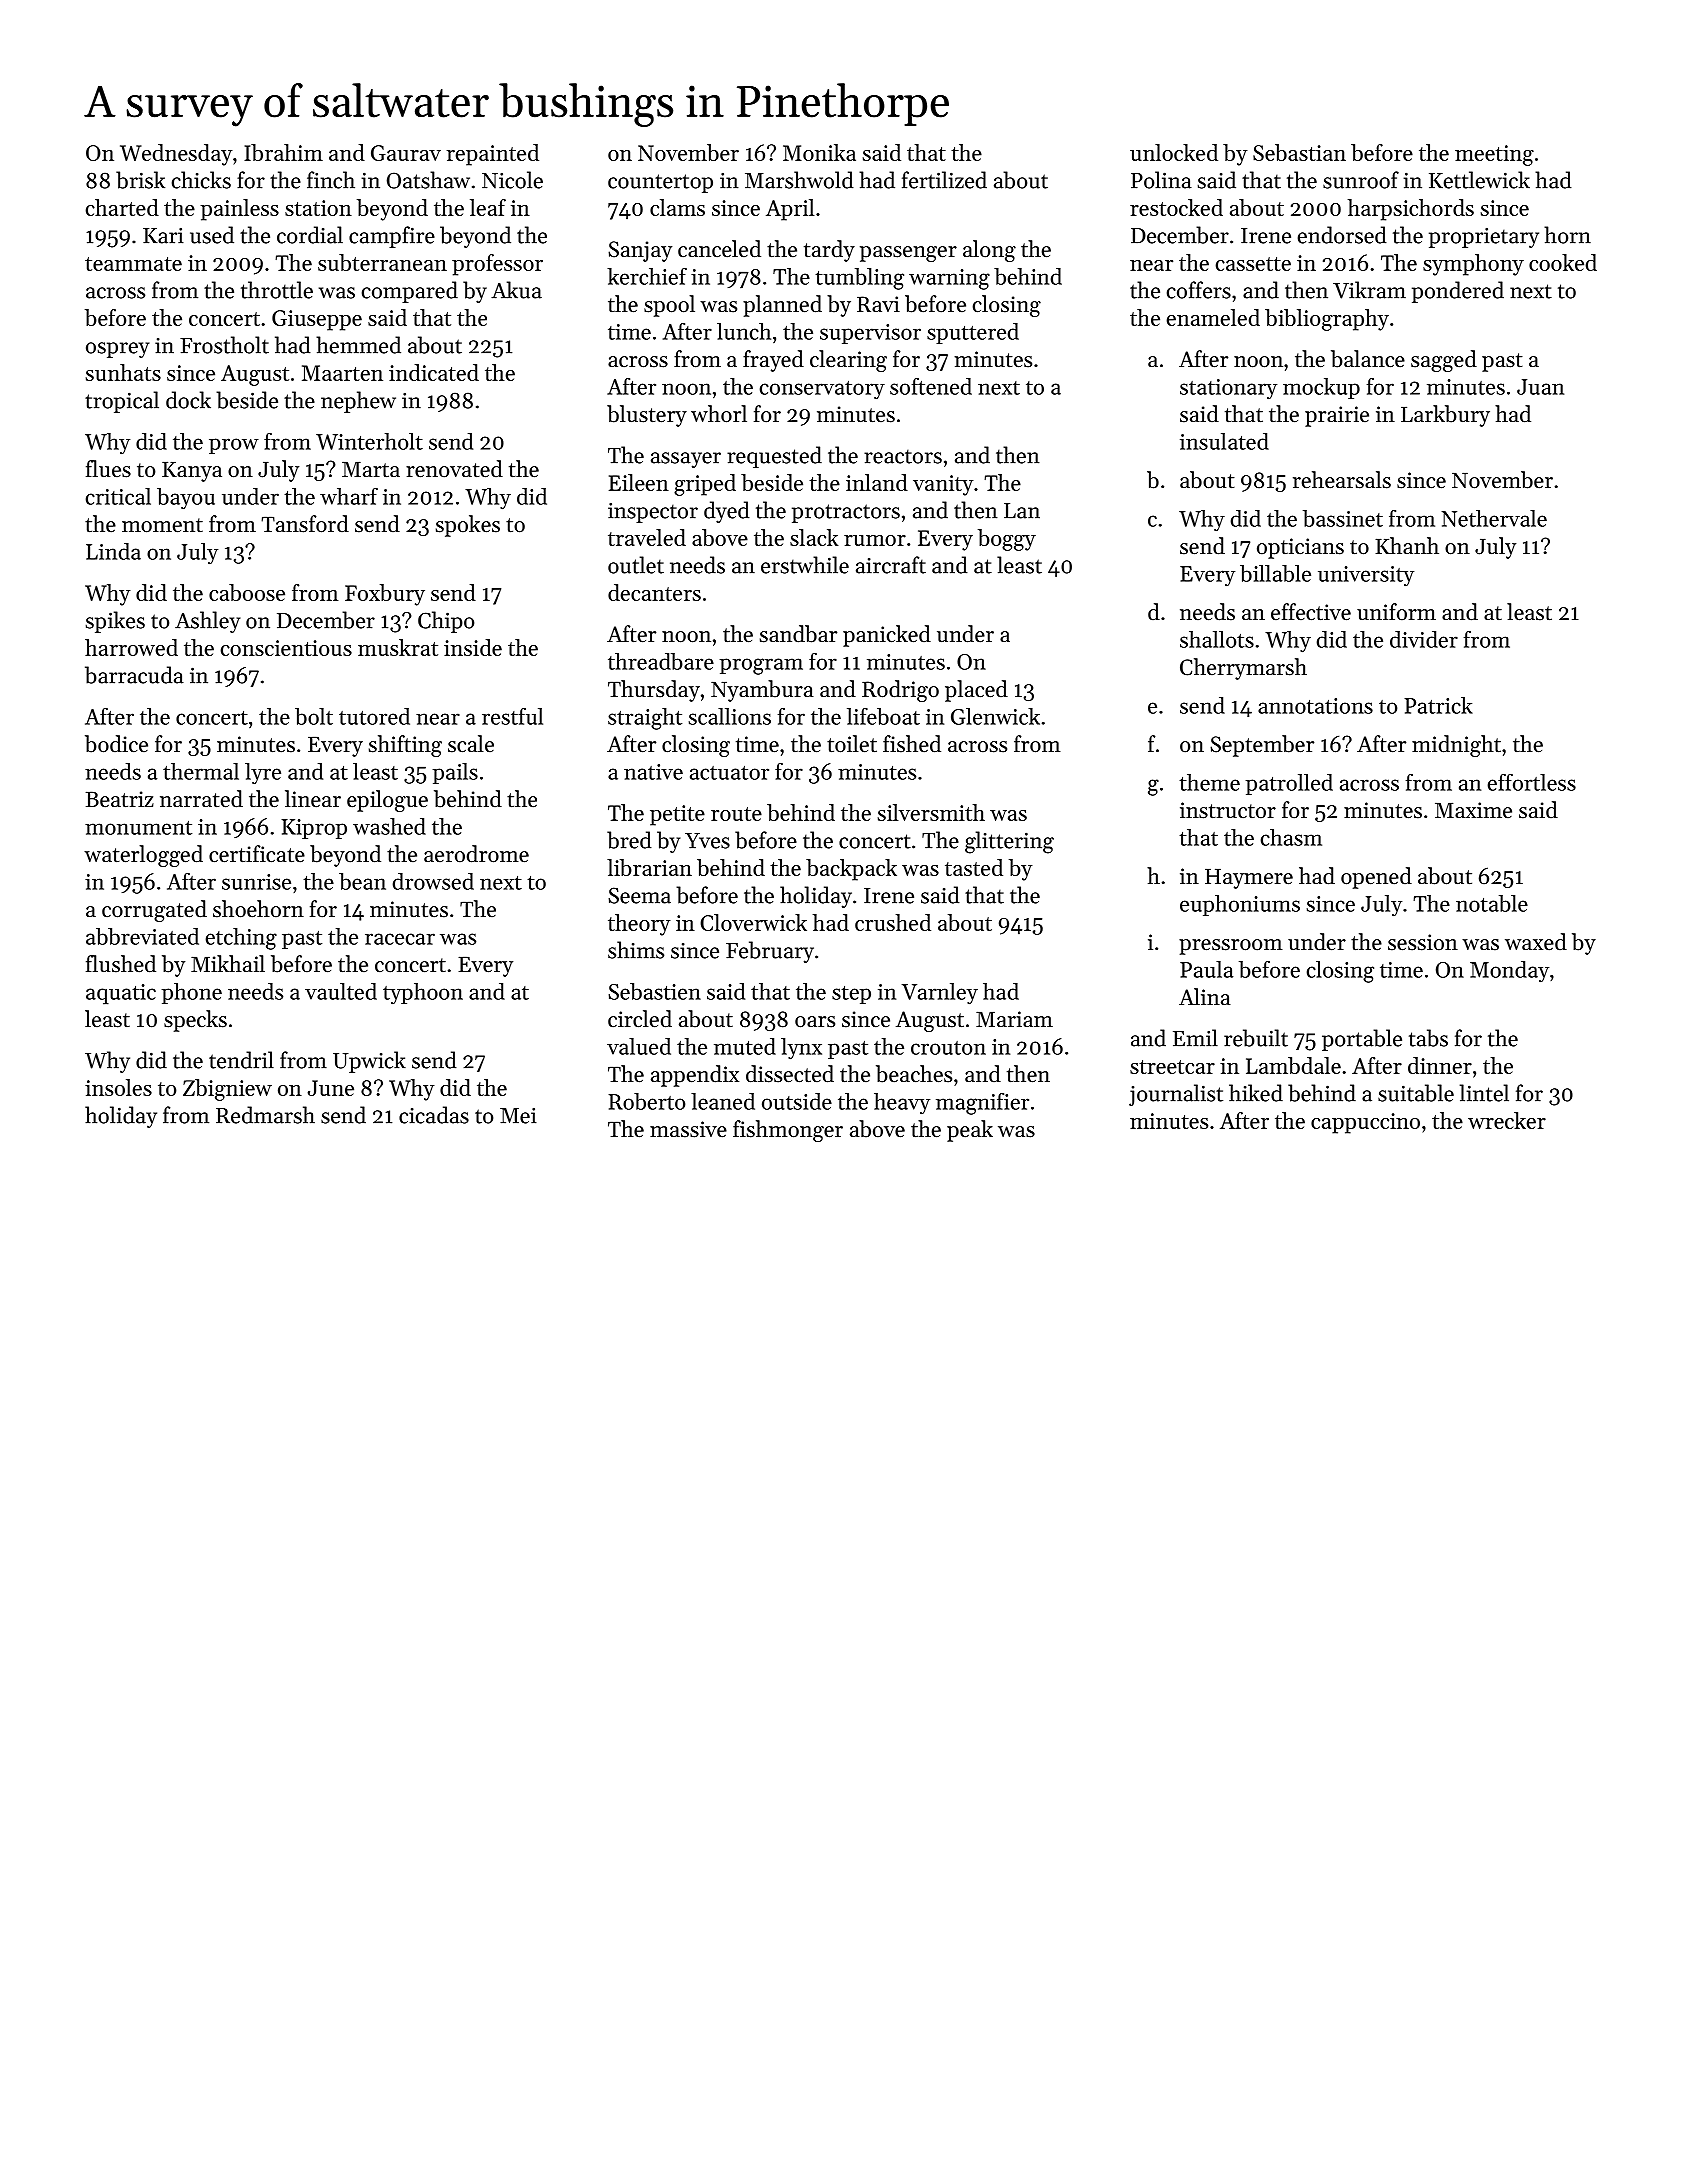 The image size is (1683, 2178). What do you see at coordinates (1494, 155) in the page?
I see `meeting` at bounding box center [1494, 155].
